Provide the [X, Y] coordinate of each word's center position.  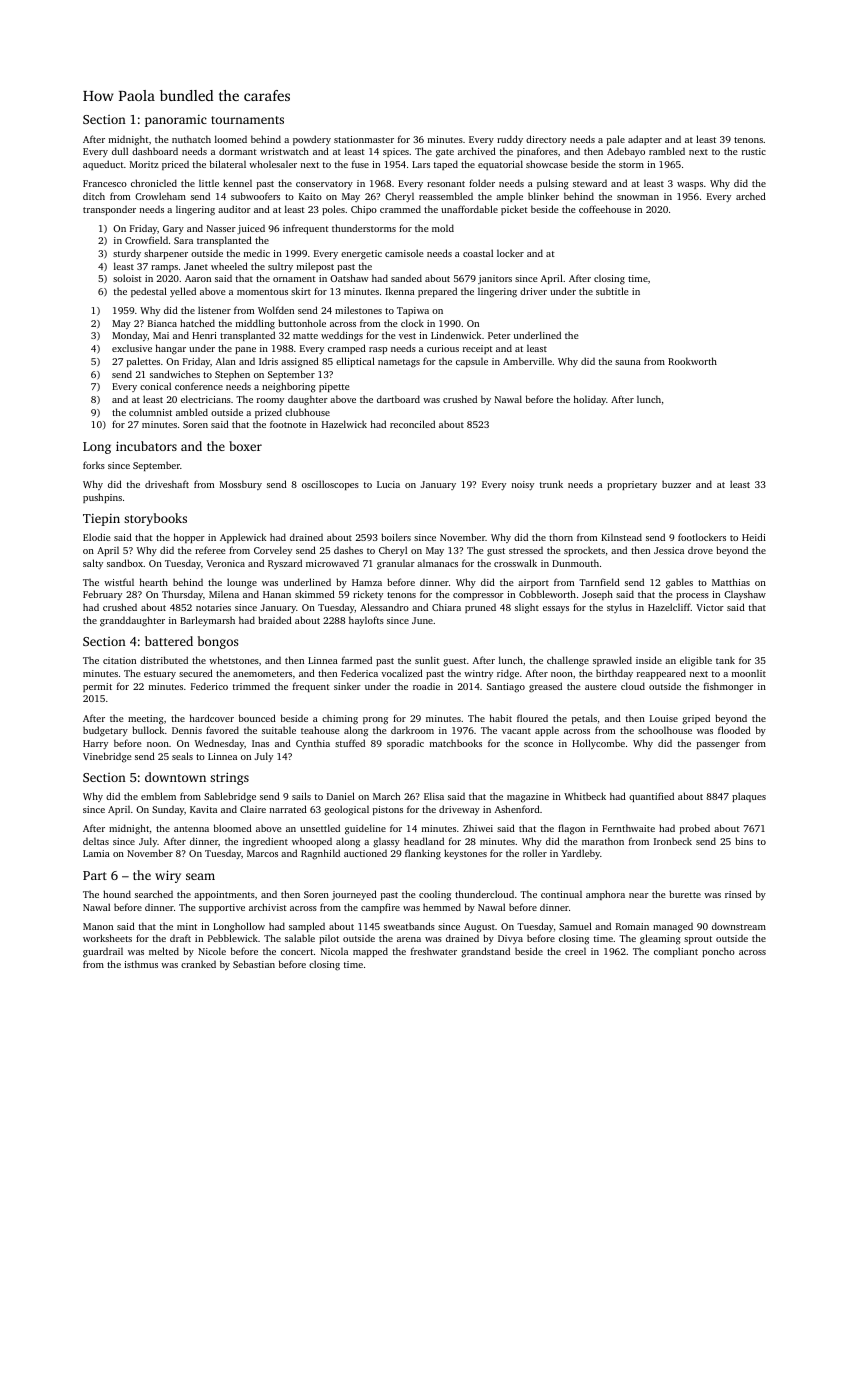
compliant [676, 952]
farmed [357, 660]
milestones [358, 310]
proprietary [632, 485]
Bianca [162, 323]
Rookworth [692, 361]
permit [97, 687]
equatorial [500, 165]
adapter [645, 140]
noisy [523, 485]
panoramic [176, 121]
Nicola [334, 951]
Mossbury [241, 485]
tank [725, 660]
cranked [198, 964]
